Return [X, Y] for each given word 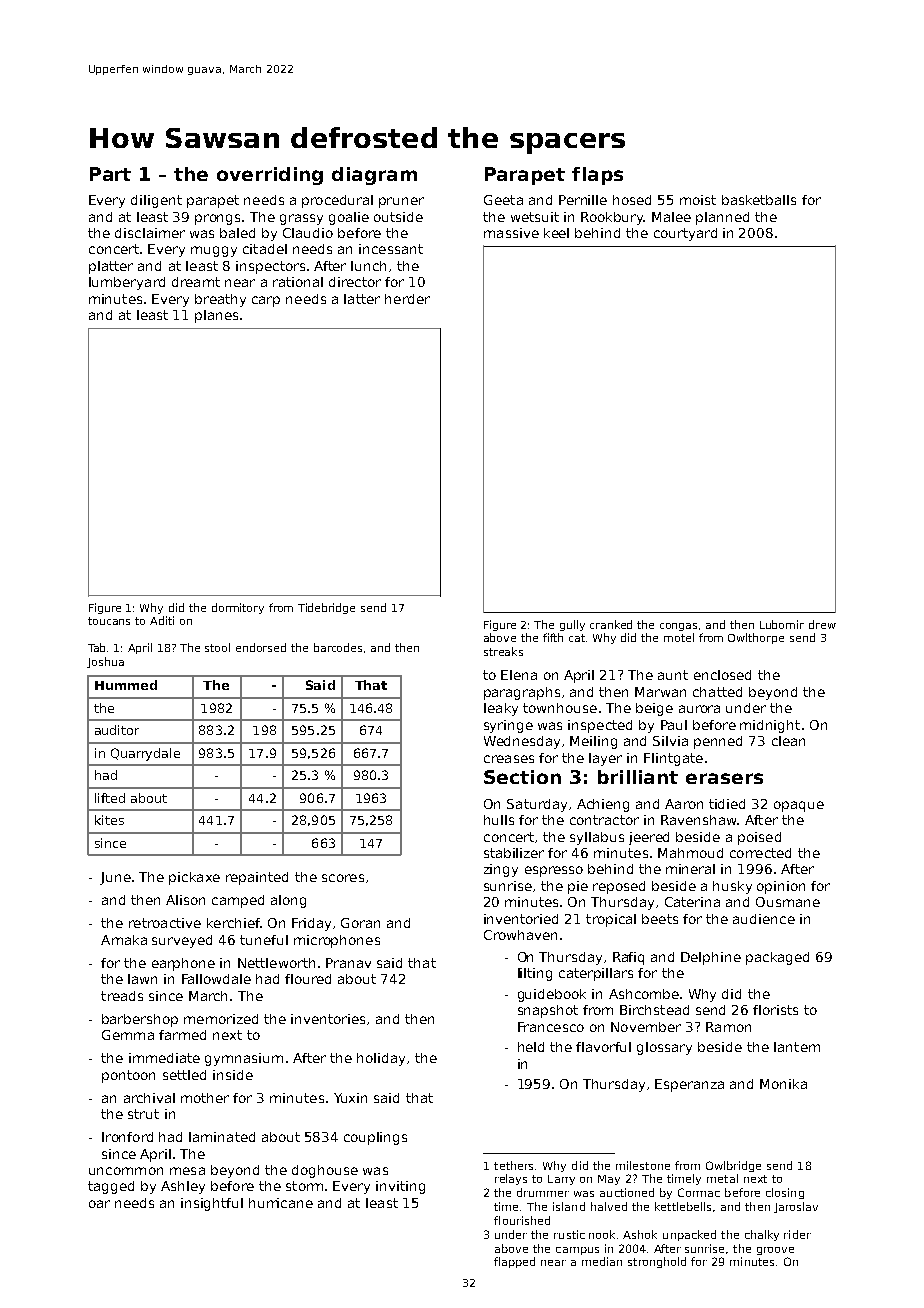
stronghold [657, 1262]
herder [407, 299]
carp [266, 301]
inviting [400, 1187]
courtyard [685, 234]
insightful [212, 1204]
